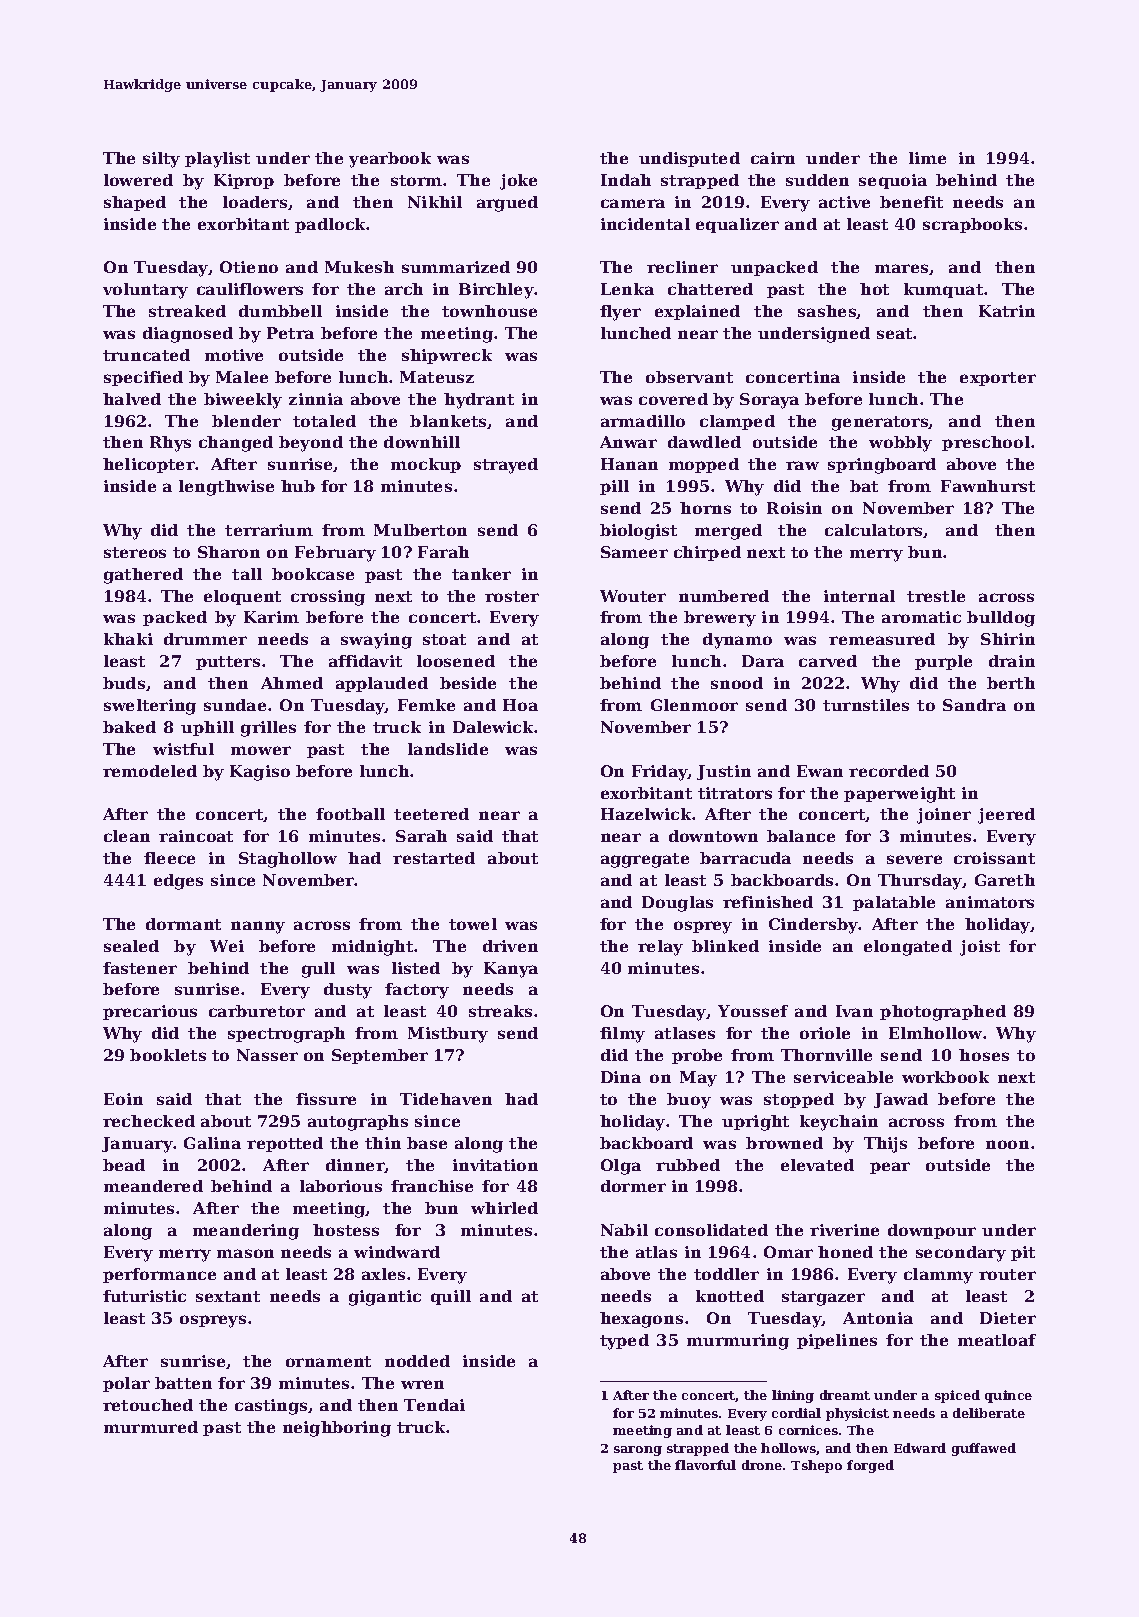  What do you see at coordinates (271, 617) in the page?
I see `Karim` at bounding box center [271, 617].
